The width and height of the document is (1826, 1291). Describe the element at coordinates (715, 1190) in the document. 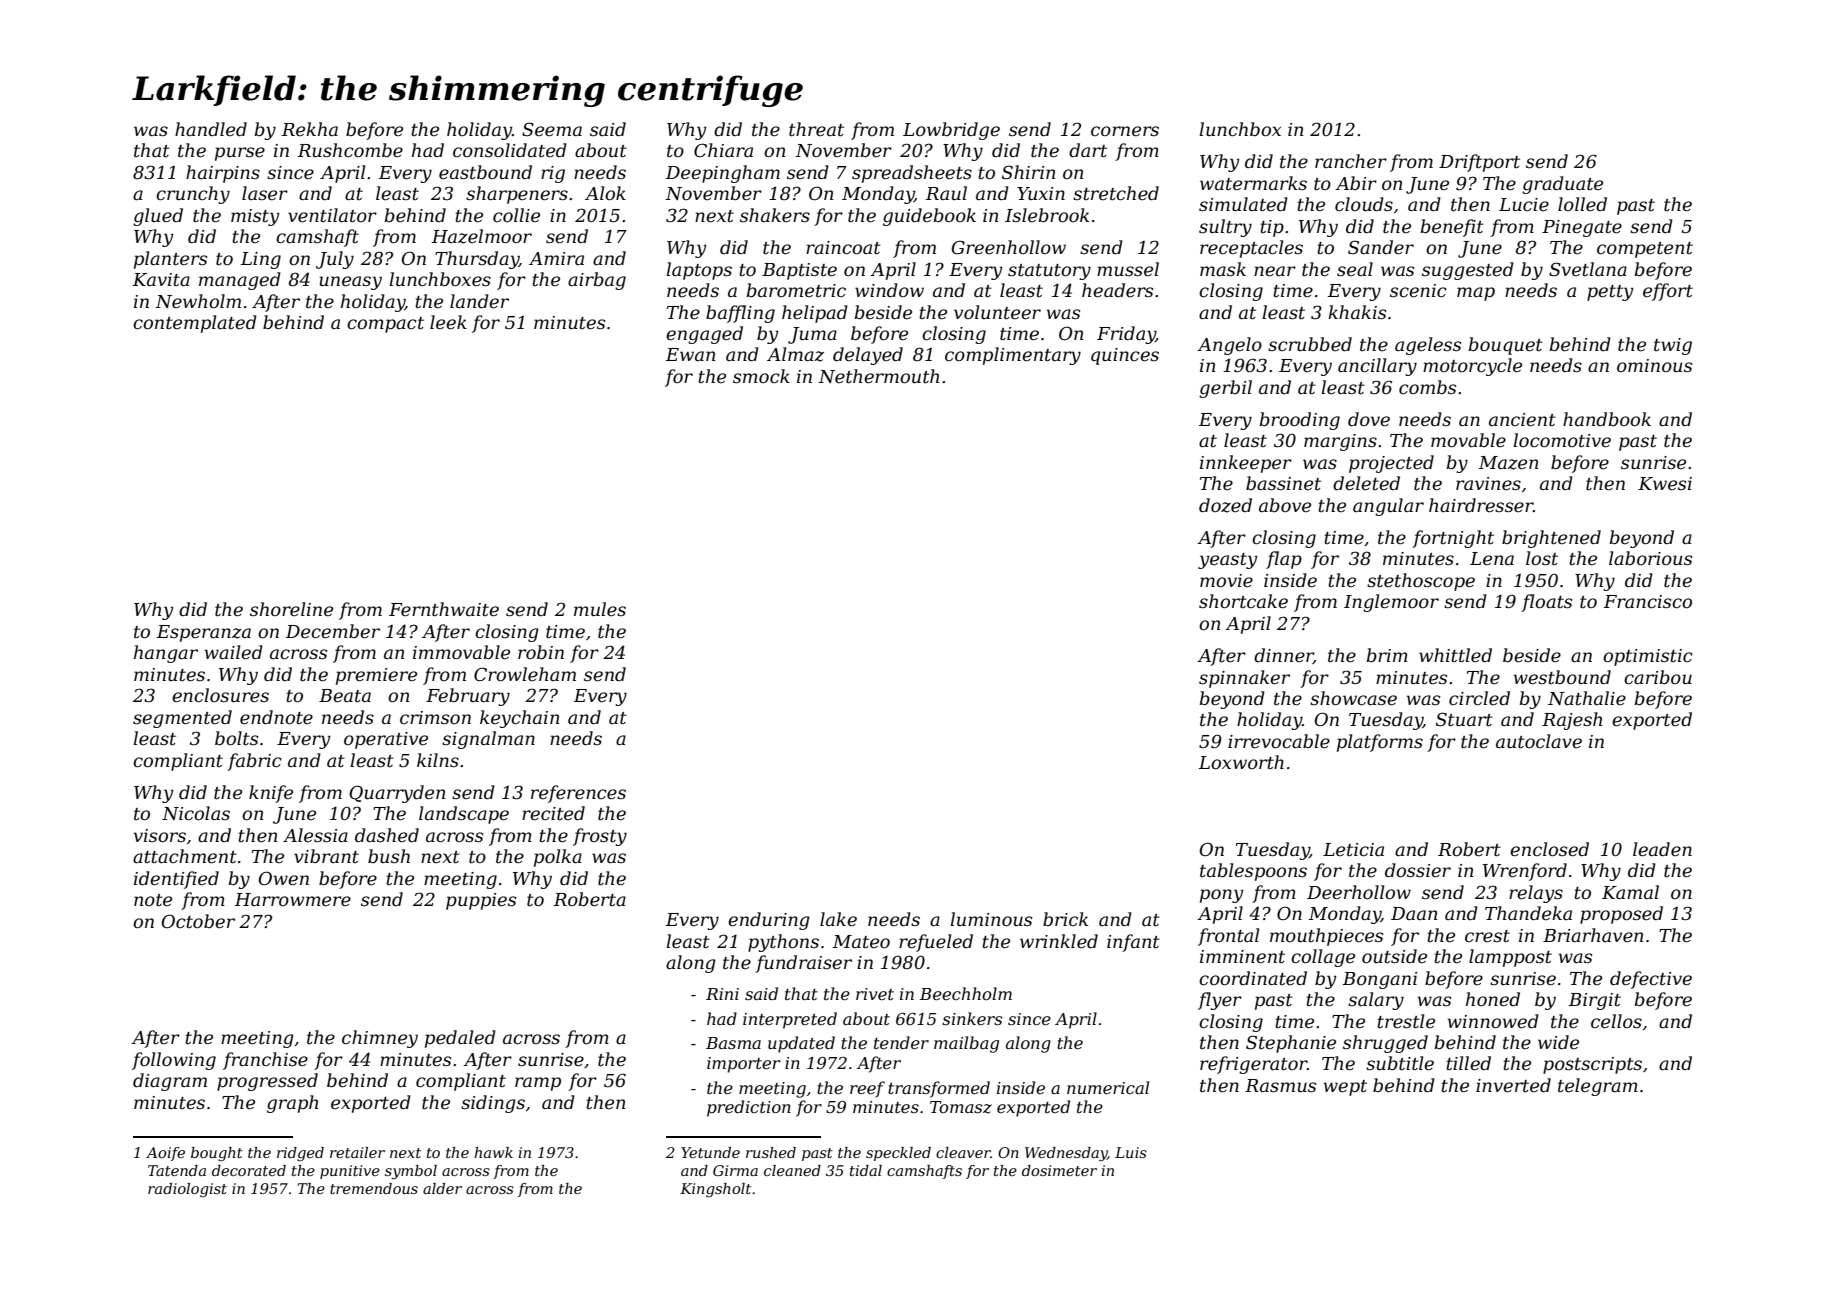

I see `Kingsholt` at that location.
